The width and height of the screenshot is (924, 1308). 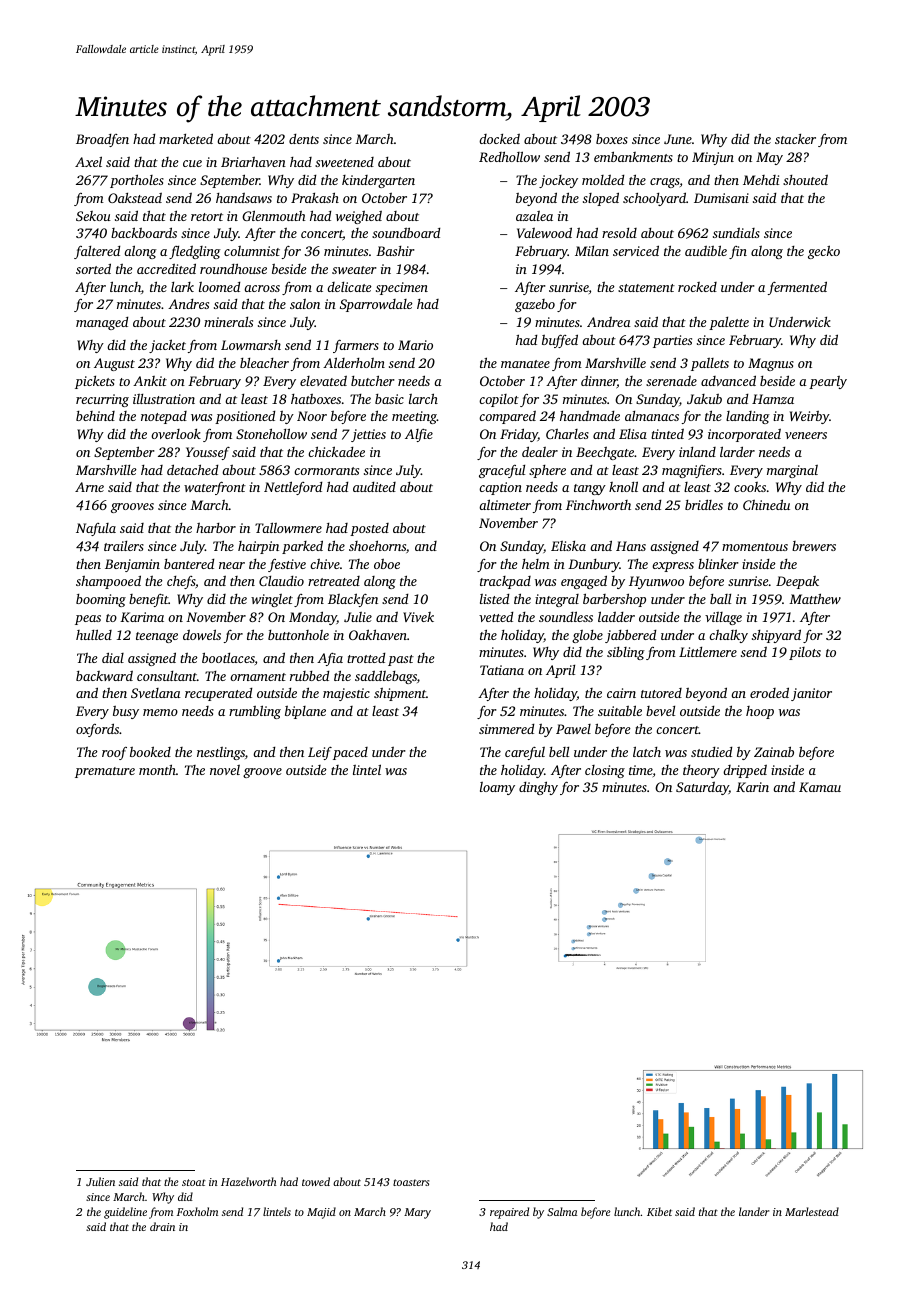 What do you see at coordinates (251, 345) in the screenshot?
I see `Lowmarsh` at bounding box center [251, 345].
